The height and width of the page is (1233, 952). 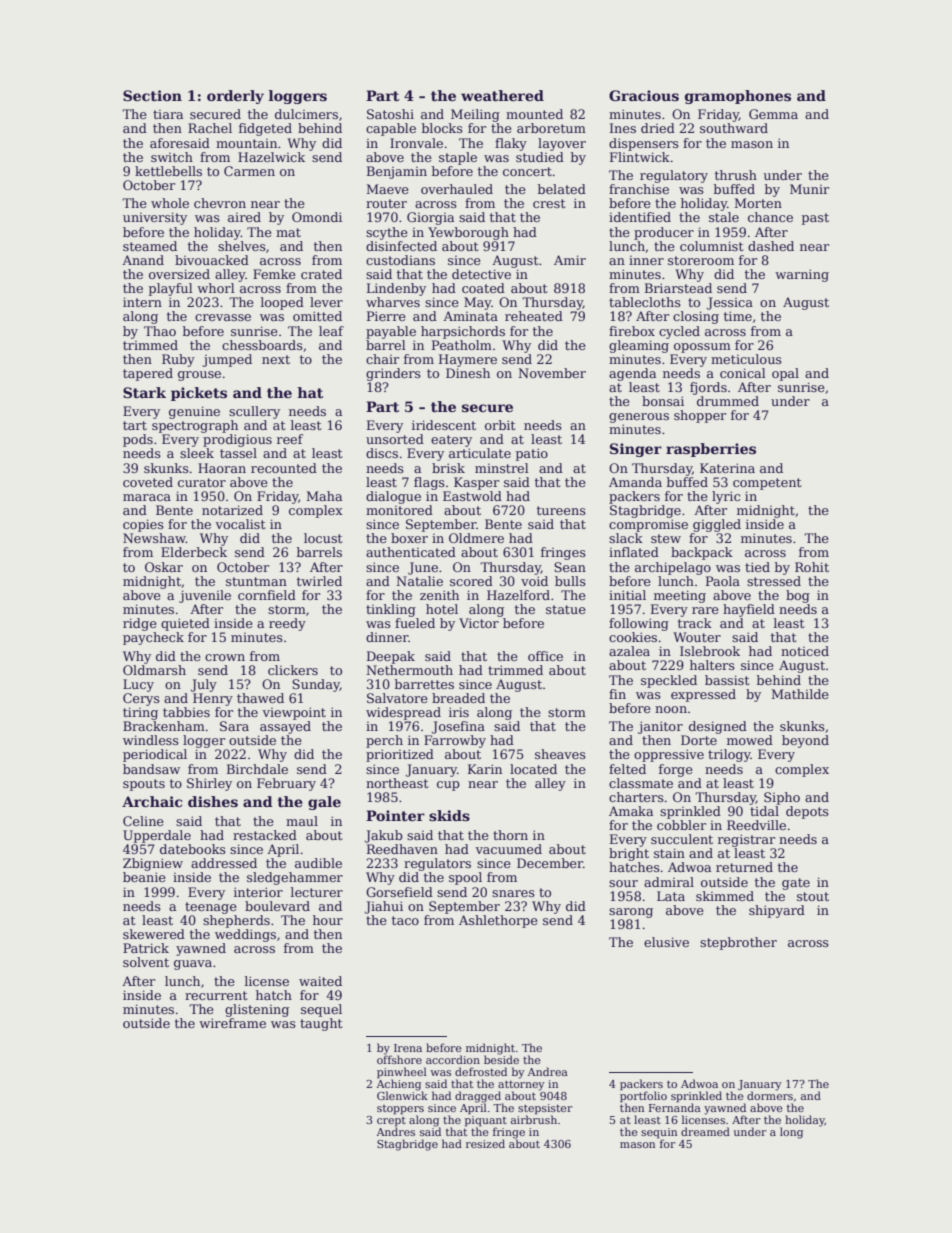 I want to click on twirled, so click(x=319, y=581).
